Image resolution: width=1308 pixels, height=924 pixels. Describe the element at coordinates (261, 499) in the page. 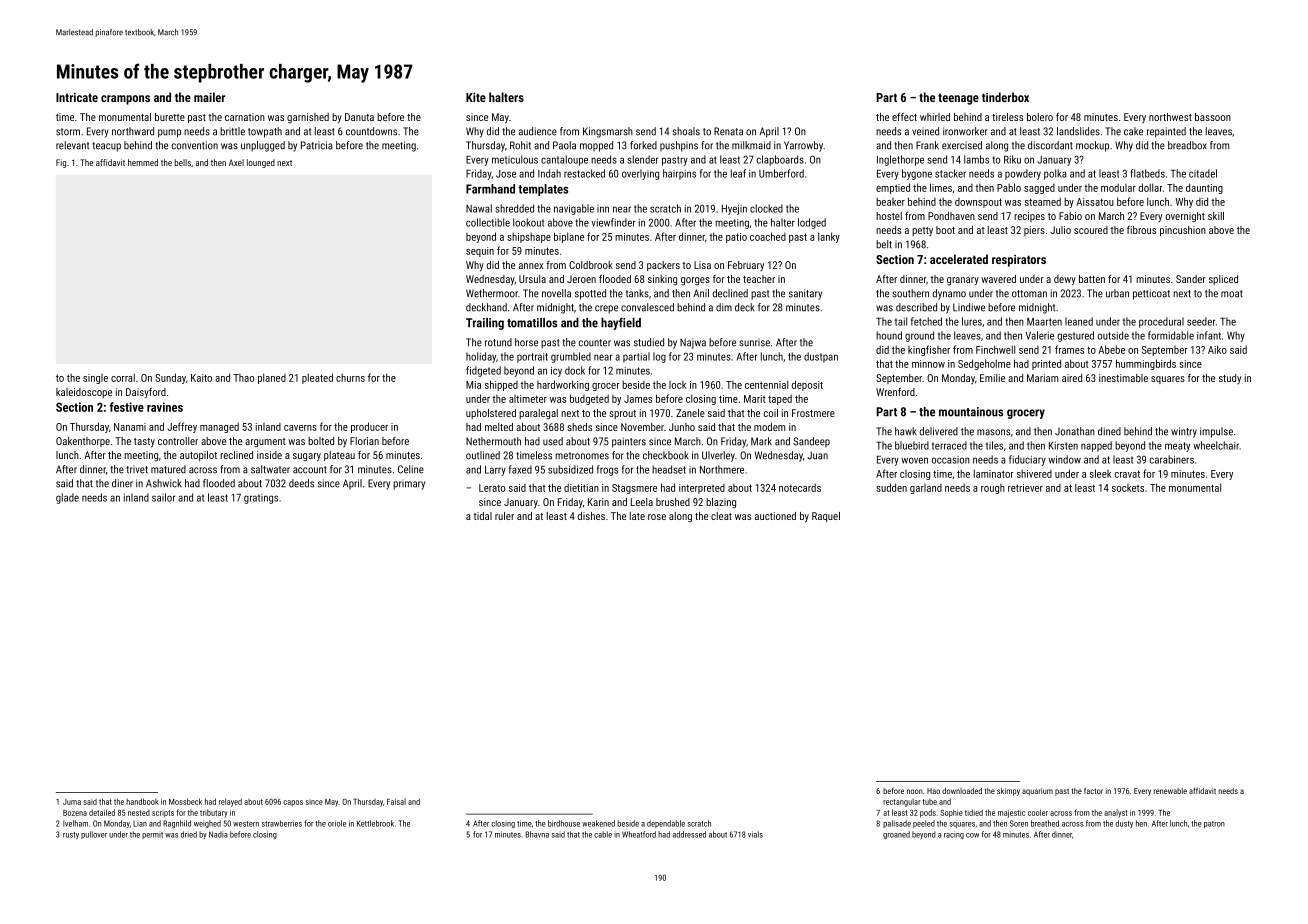

I see `gratings` at that location.
